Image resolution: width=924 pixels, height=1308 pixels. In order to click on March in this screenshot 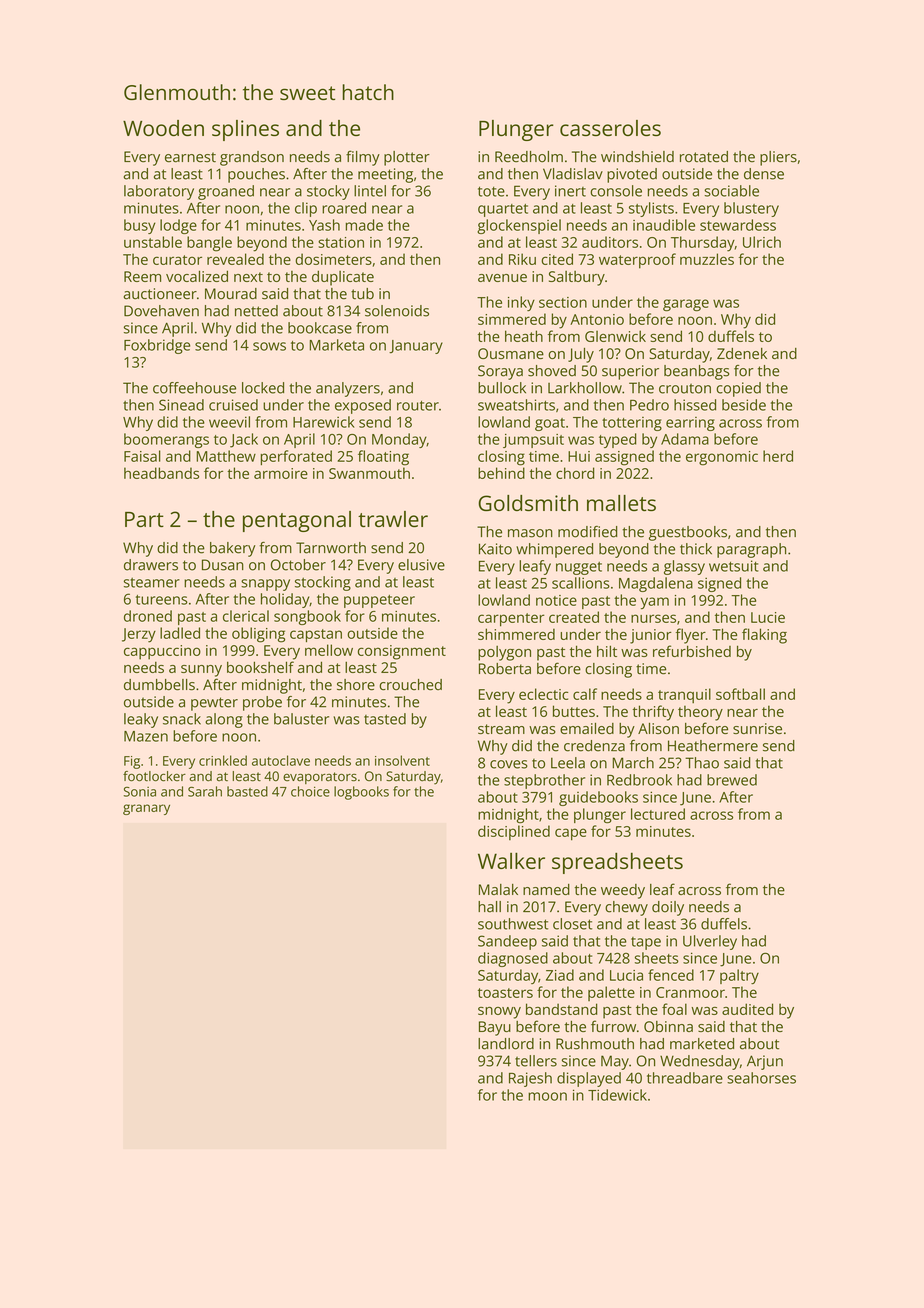, I will do `click(633, 763)`.
